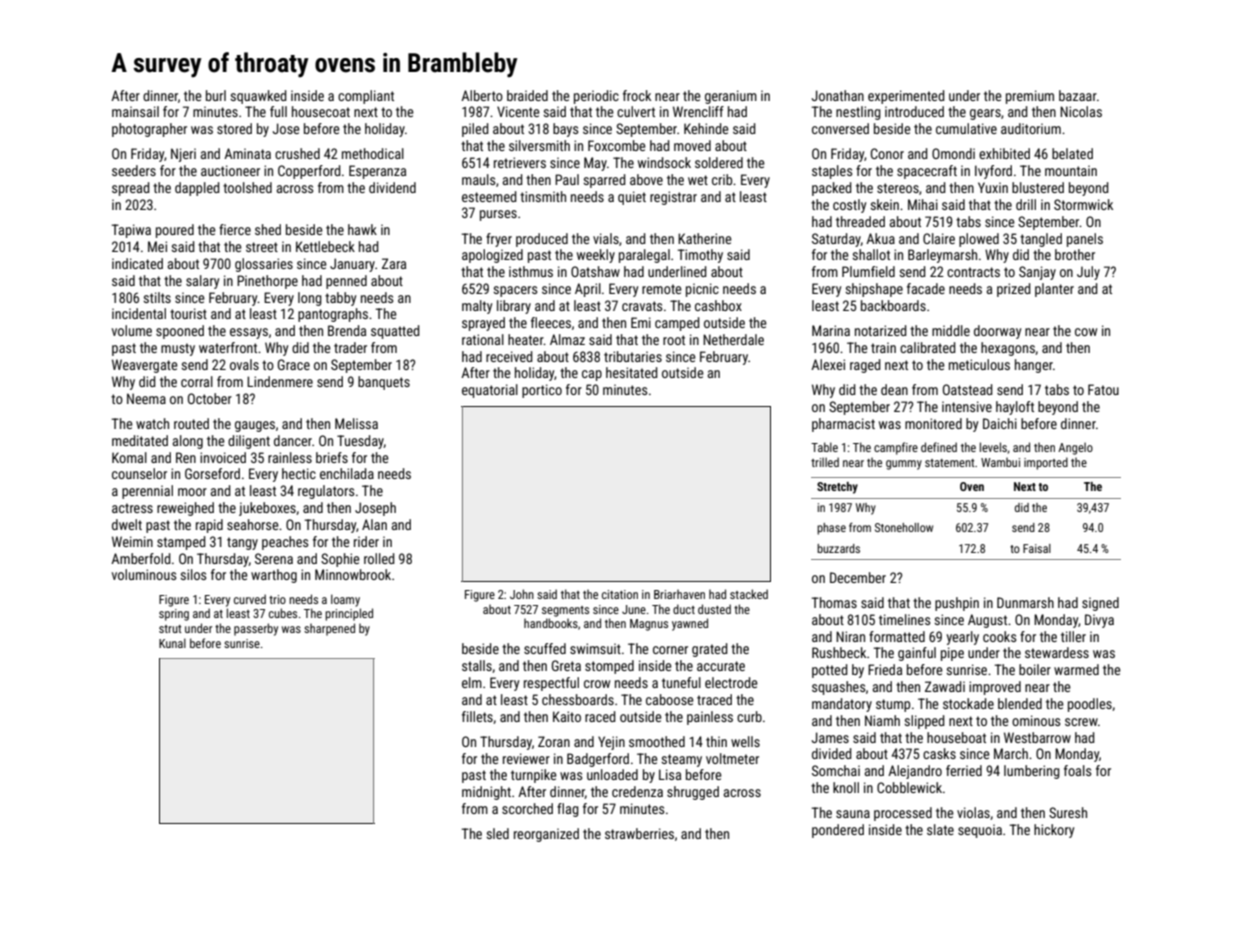  Describe the element at coordinates (183, 155) in the document. I see `Njeri` at that location.
